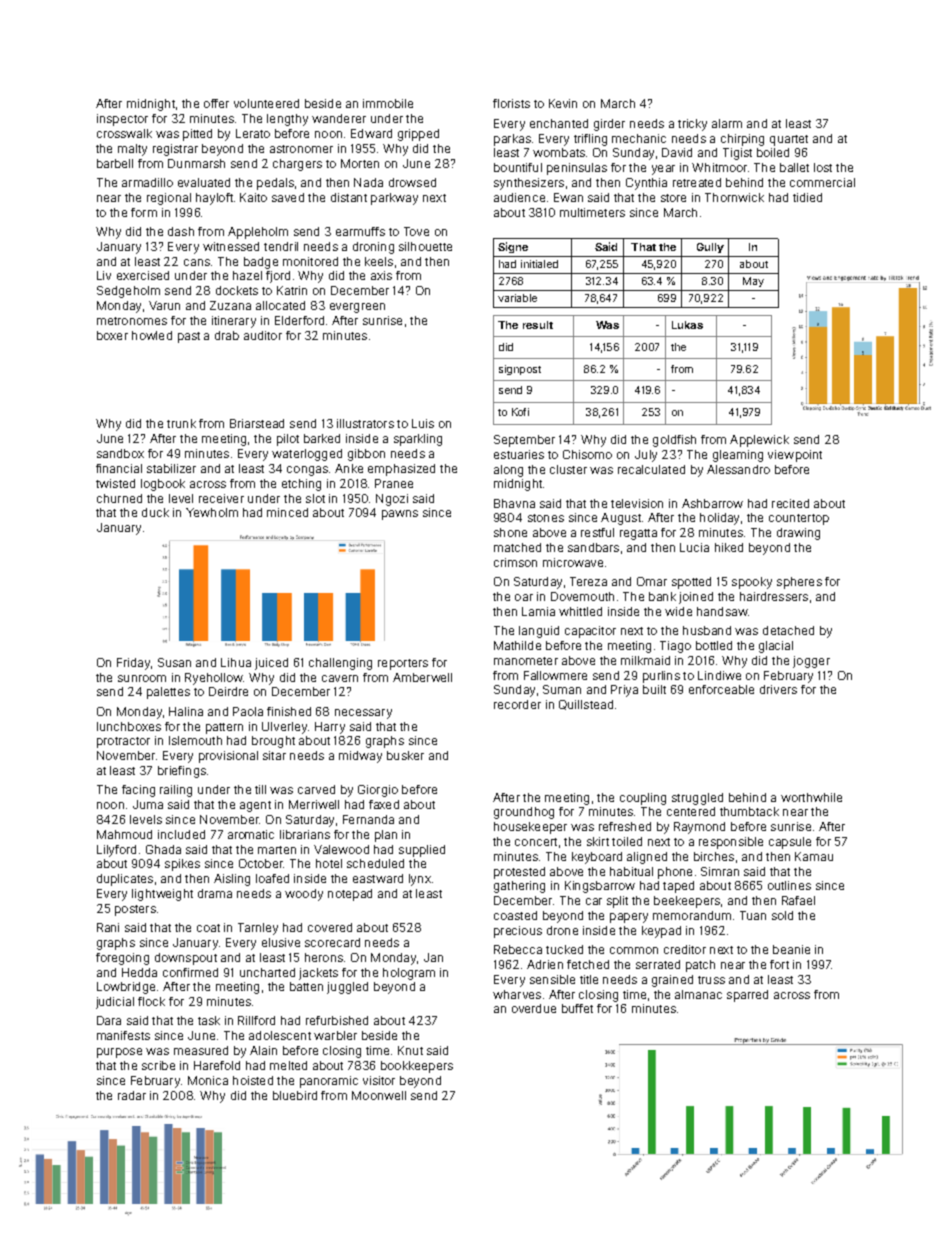 The width and height of the screenshot is (952, 1233). What do you see at coordinates (357, 308) in the screenshot?
I see `evergreen` at bounding box center [357, 308].
